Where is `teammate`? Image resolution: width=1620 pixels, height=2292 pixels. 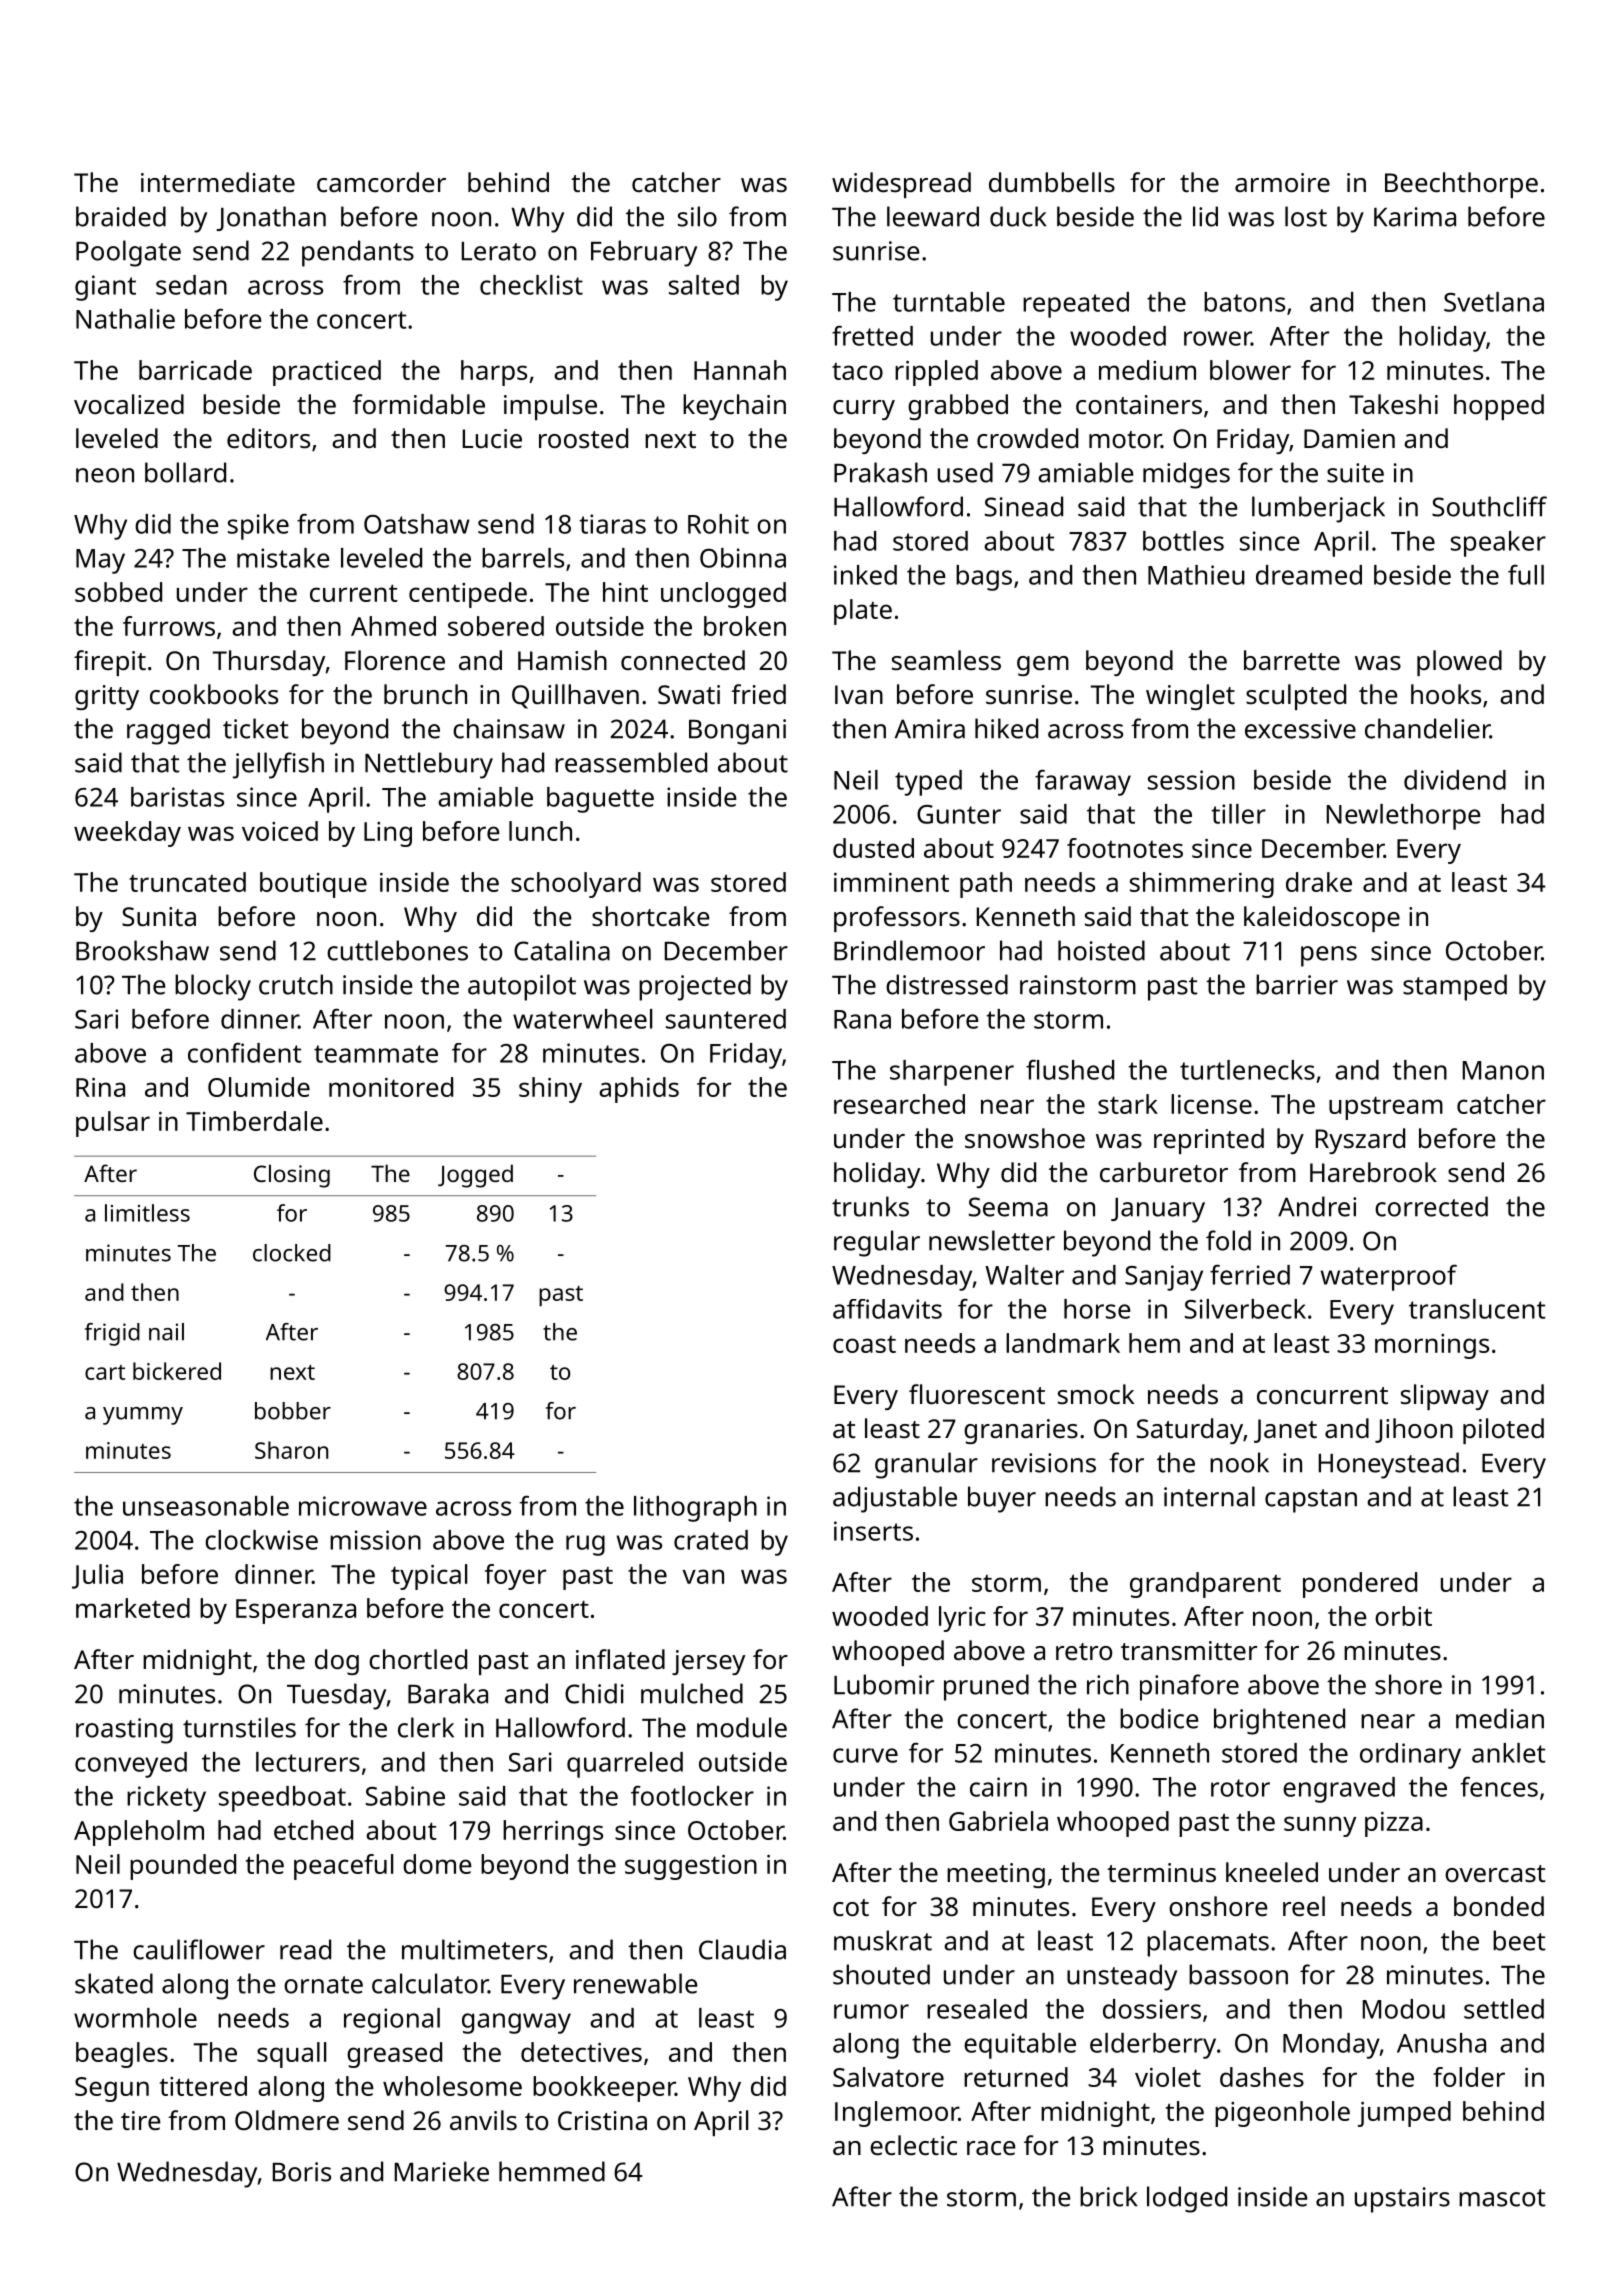 teammate is located at coordinates (376, 1054).
